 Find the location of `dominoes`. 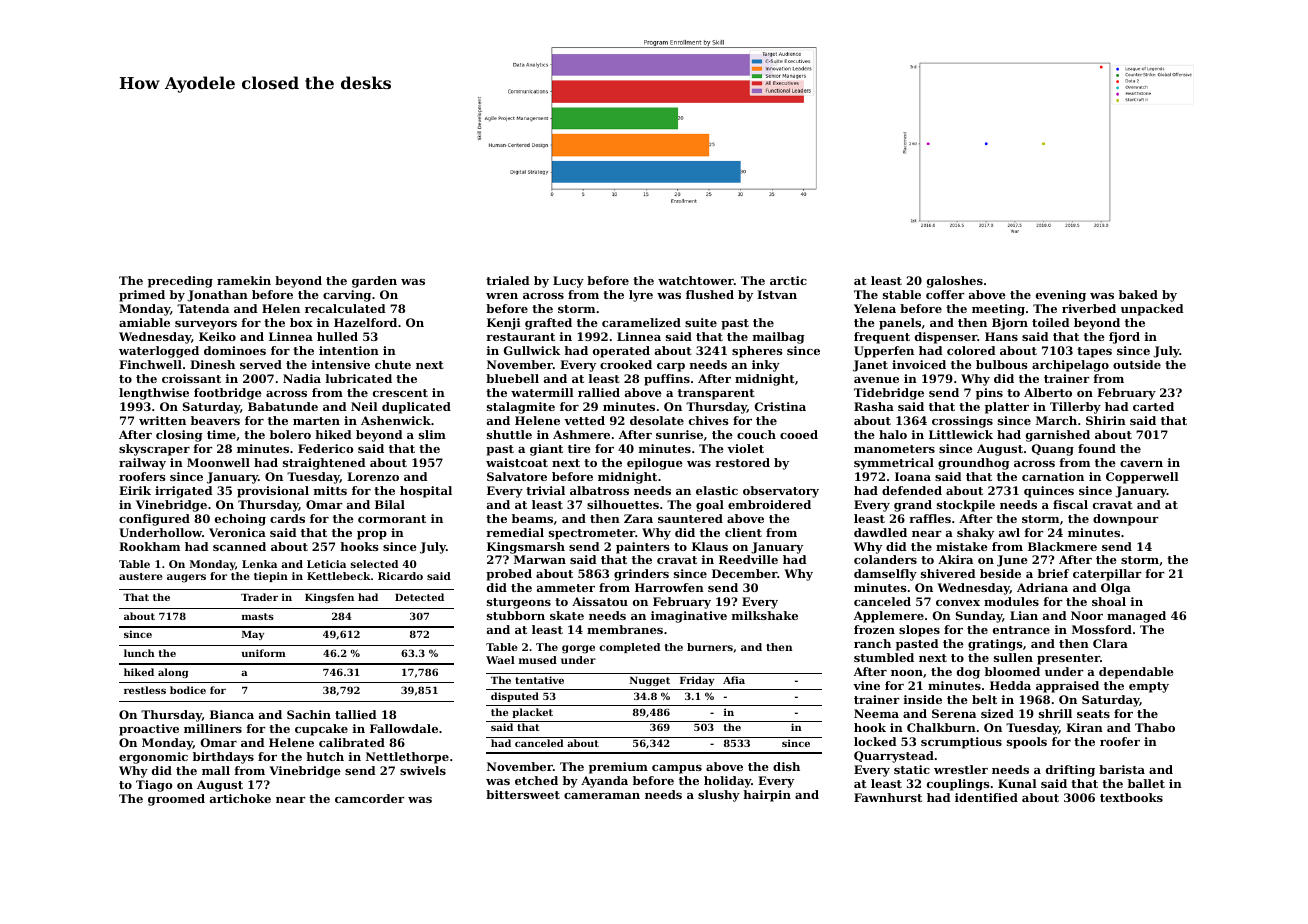

dominoes is located at coordinates (235, 350).
